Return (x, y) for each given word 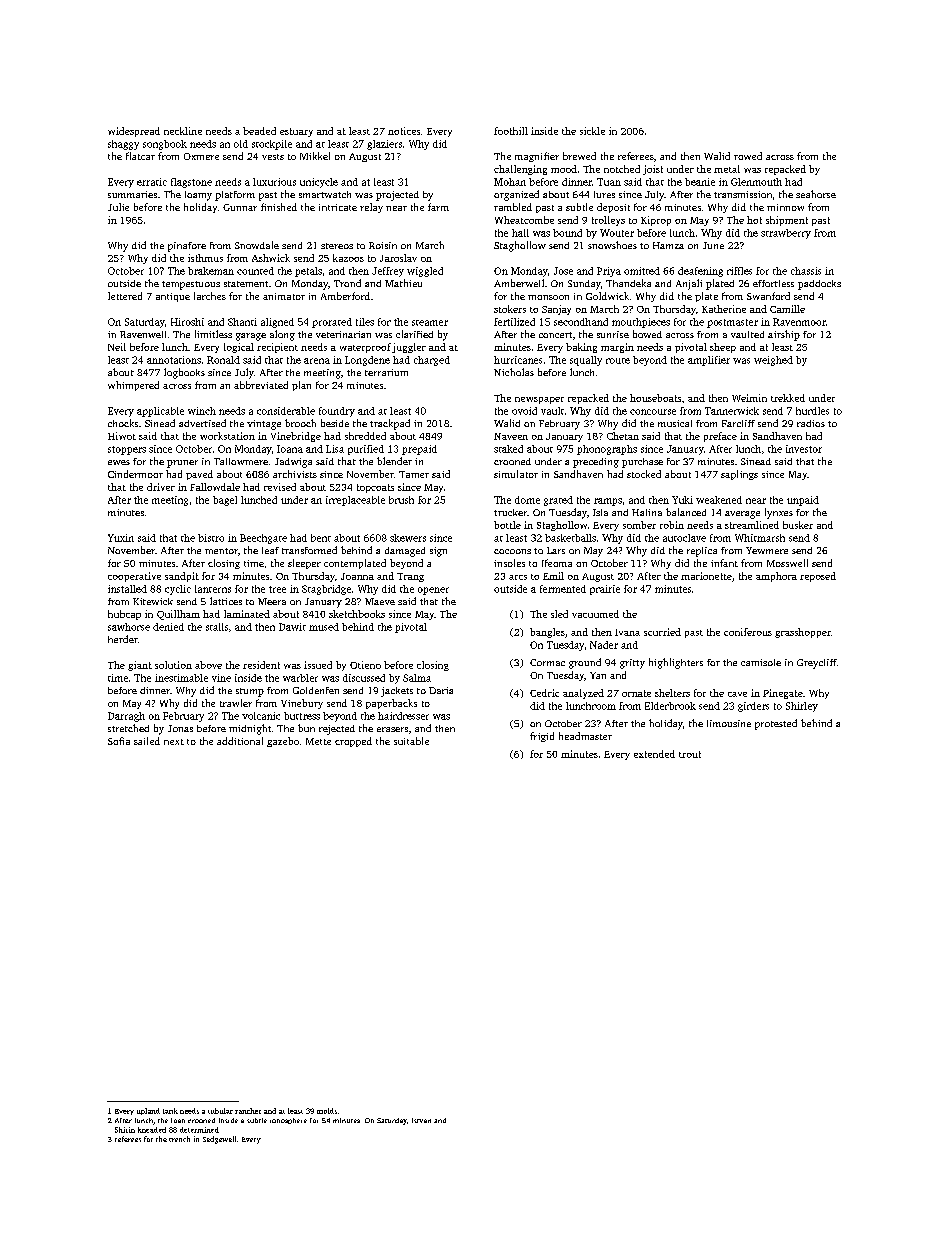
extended (654, 754)
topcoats (375, 488)
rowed (748, 156)
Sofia (119, 741)
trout (690, 754)
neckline (183, 131)
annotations (174, 360)
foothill (511, 131)
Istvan (421, 1120)
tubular (220, 1111)
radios (811, 423)
